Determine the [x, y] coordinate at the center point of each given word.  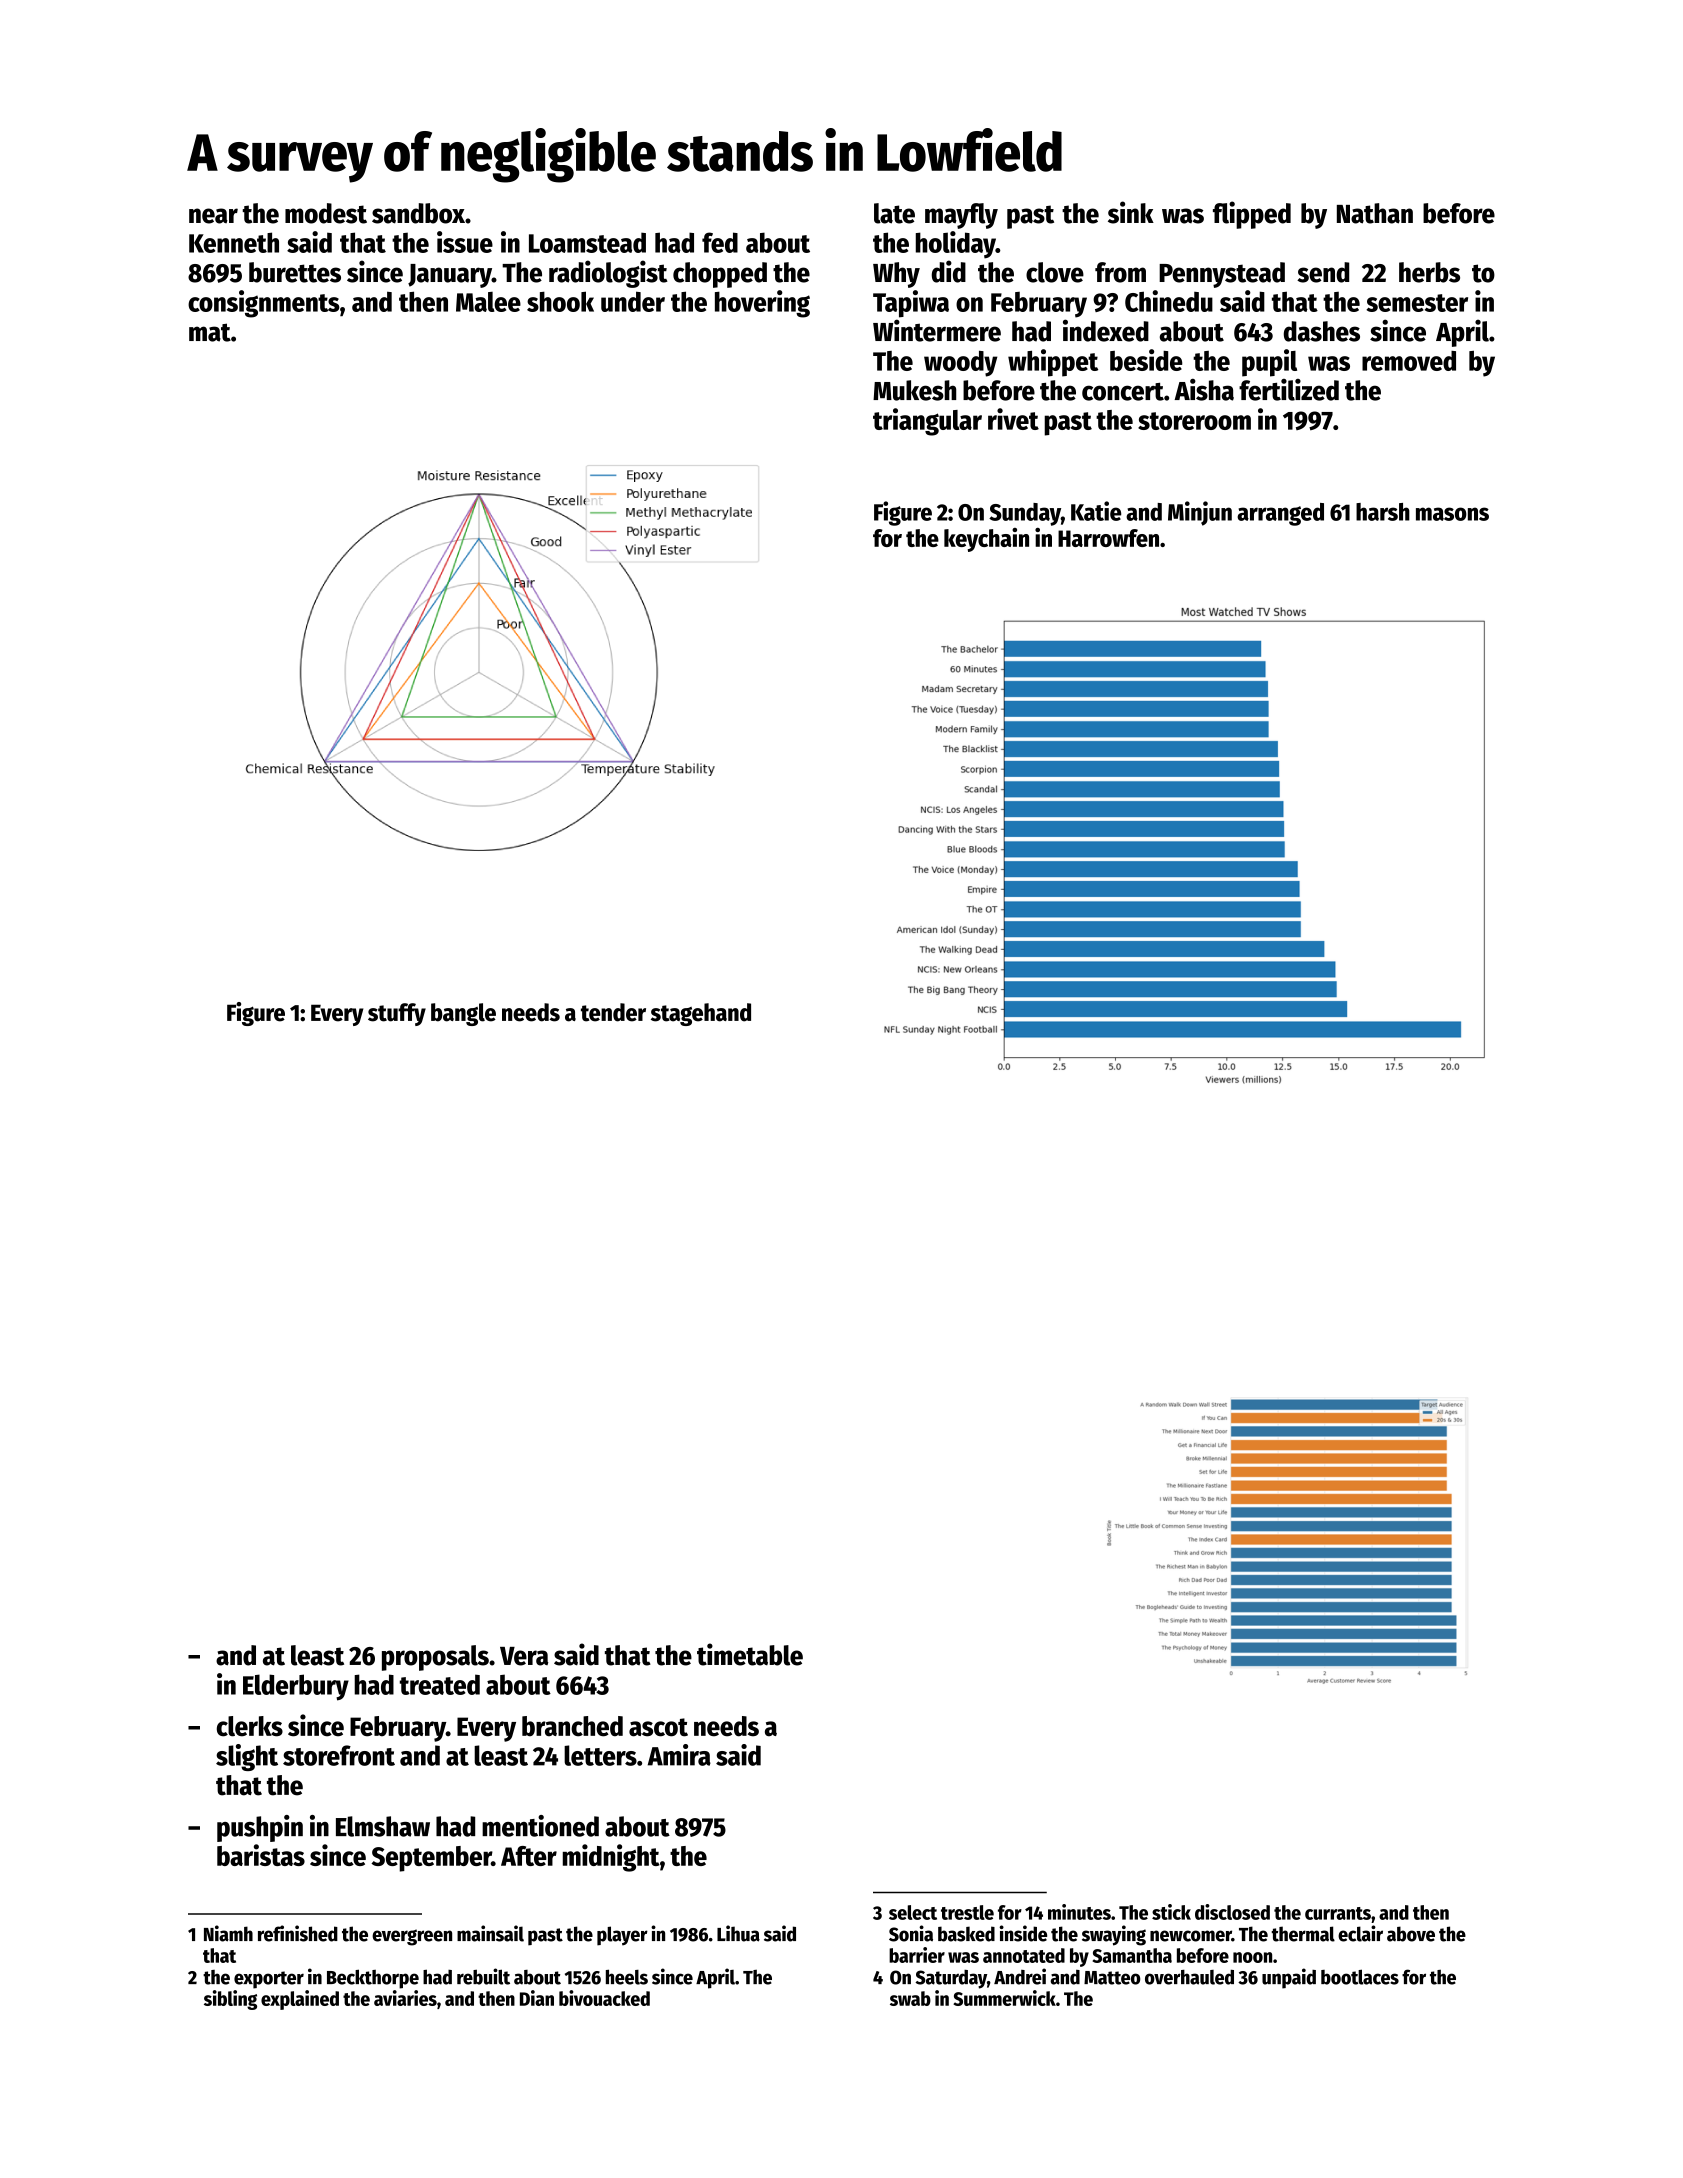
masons [1452, 514]
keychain [986, 540]
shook [560, 301]
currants [1338, 1913]
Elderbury [296, 1687]
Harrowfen [1108, 538]
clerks [250, 1726]
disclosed [1232, 1912]
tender [613, 1012]
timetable [750, 1654]
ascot [658, 1727]
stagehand [701, 1014]
